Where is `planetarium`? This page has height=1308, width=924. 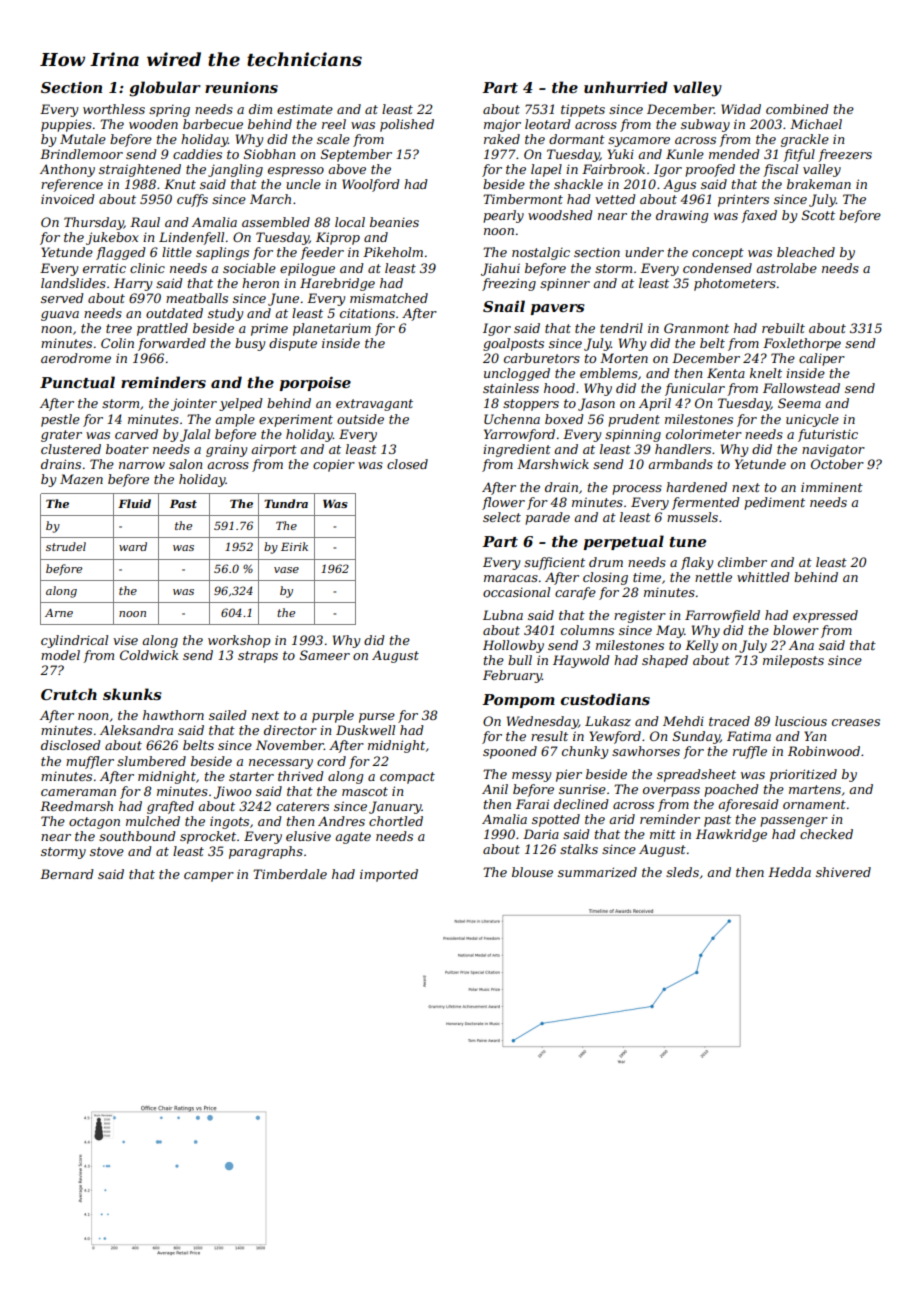 planetarium is located at coordinates (332, 329).
